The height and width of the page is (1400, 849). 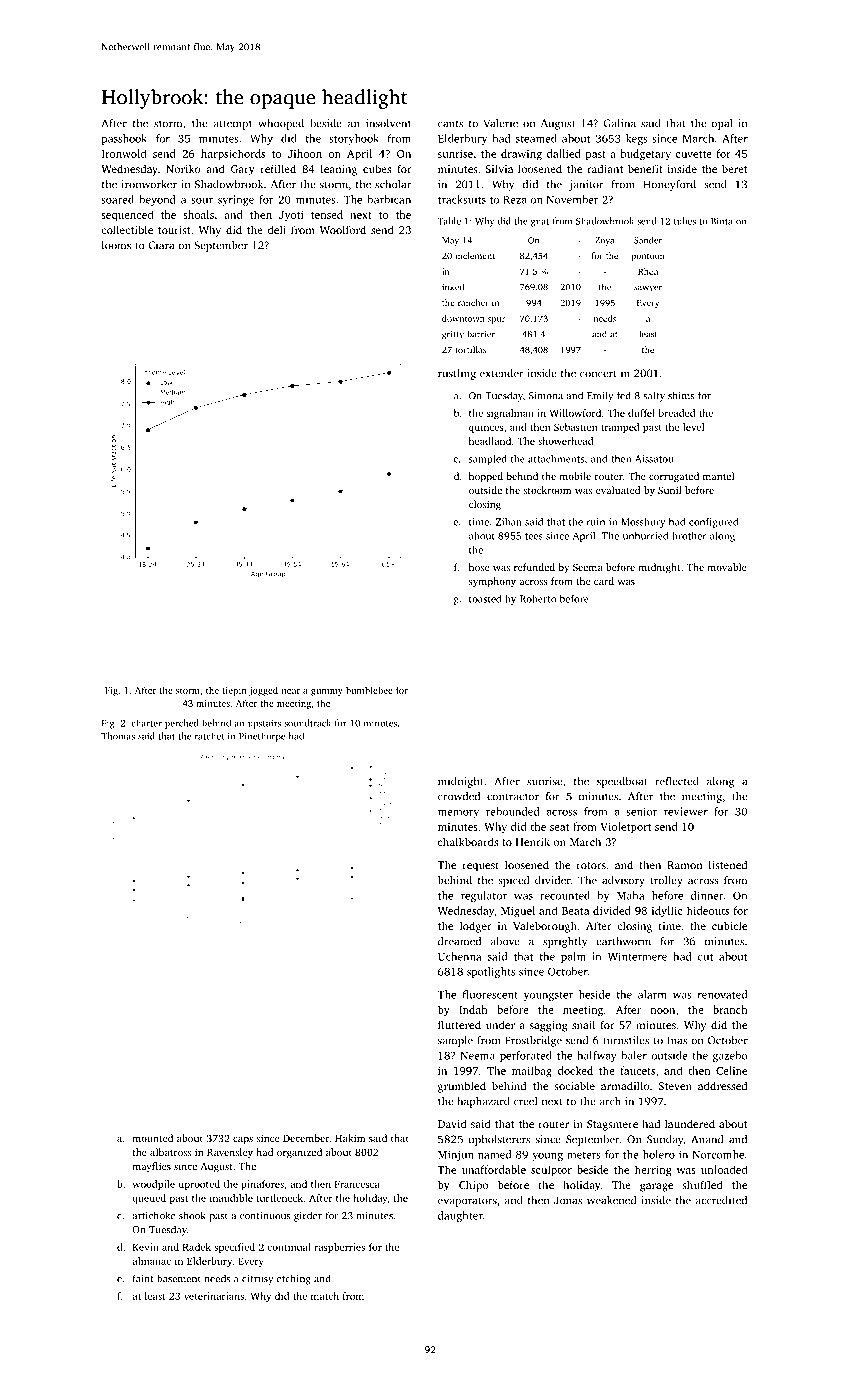 I want to click on perched, so click(x=182, y=724).
